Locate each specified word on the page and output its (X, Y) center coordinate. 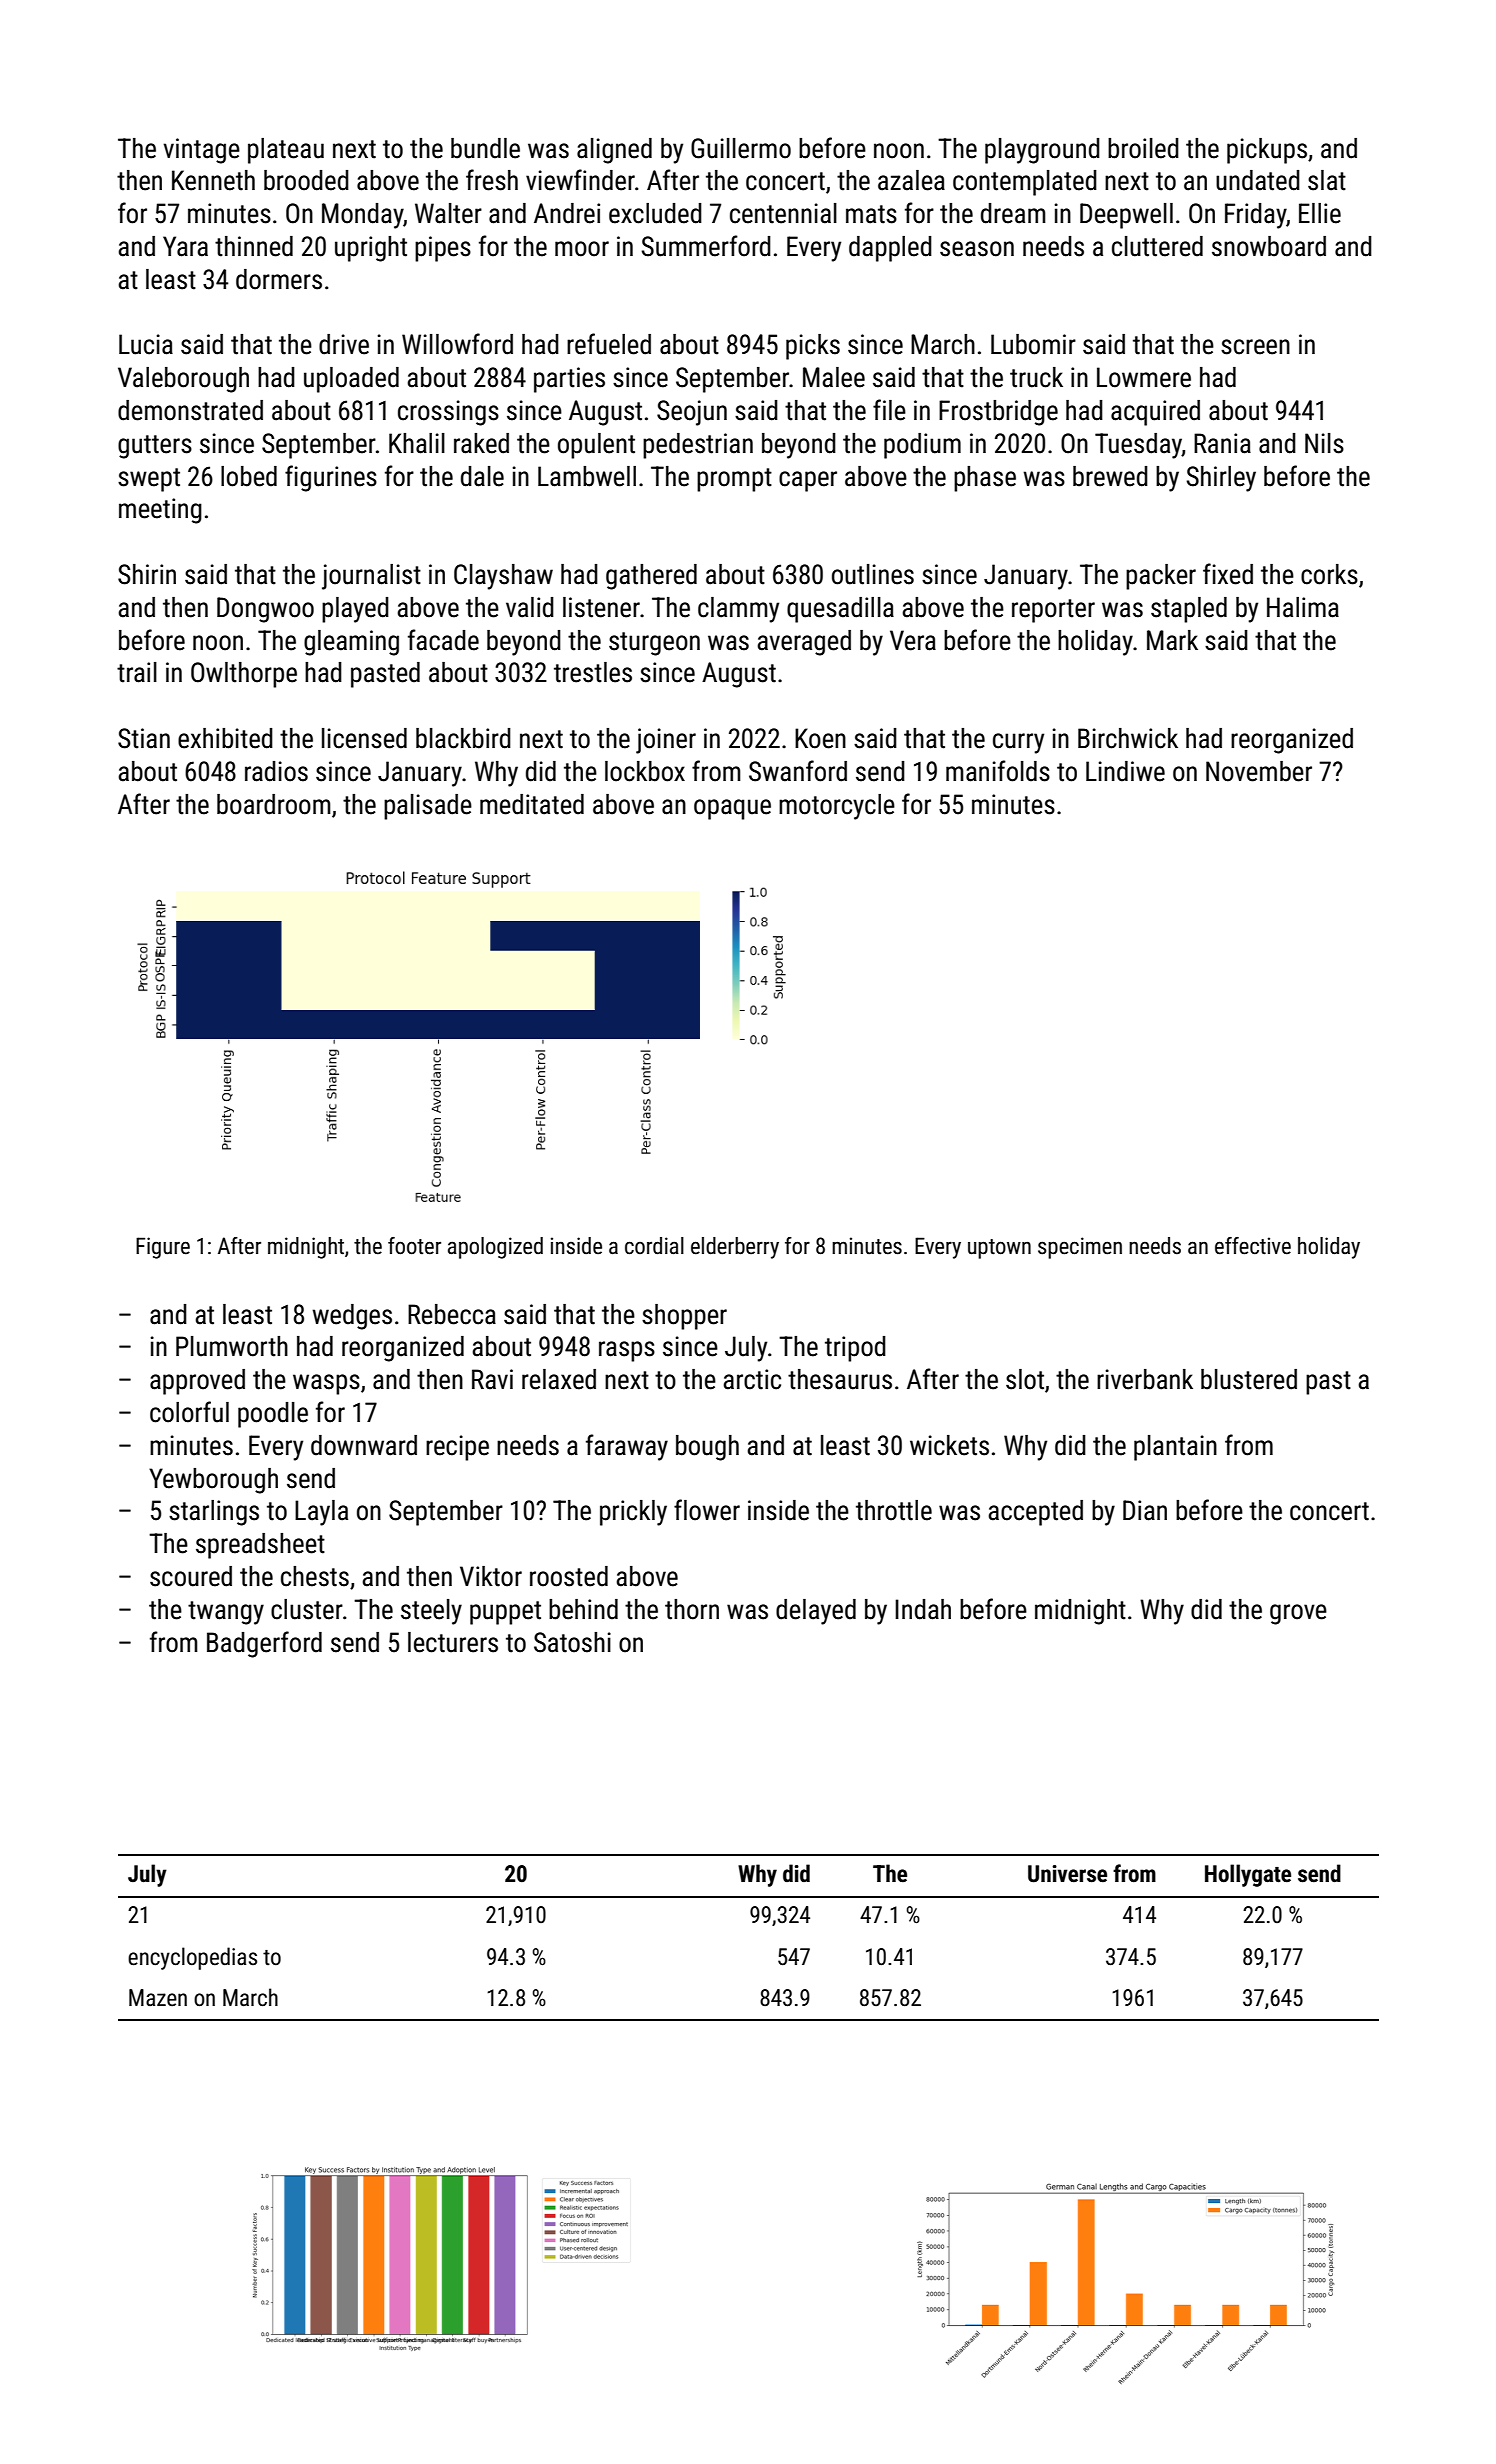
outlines (873, 574)
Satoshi (572, 1642)
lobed (249, 476)
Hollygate (1248, 1875)
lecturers (453, 1642)
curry (1018, 743)
